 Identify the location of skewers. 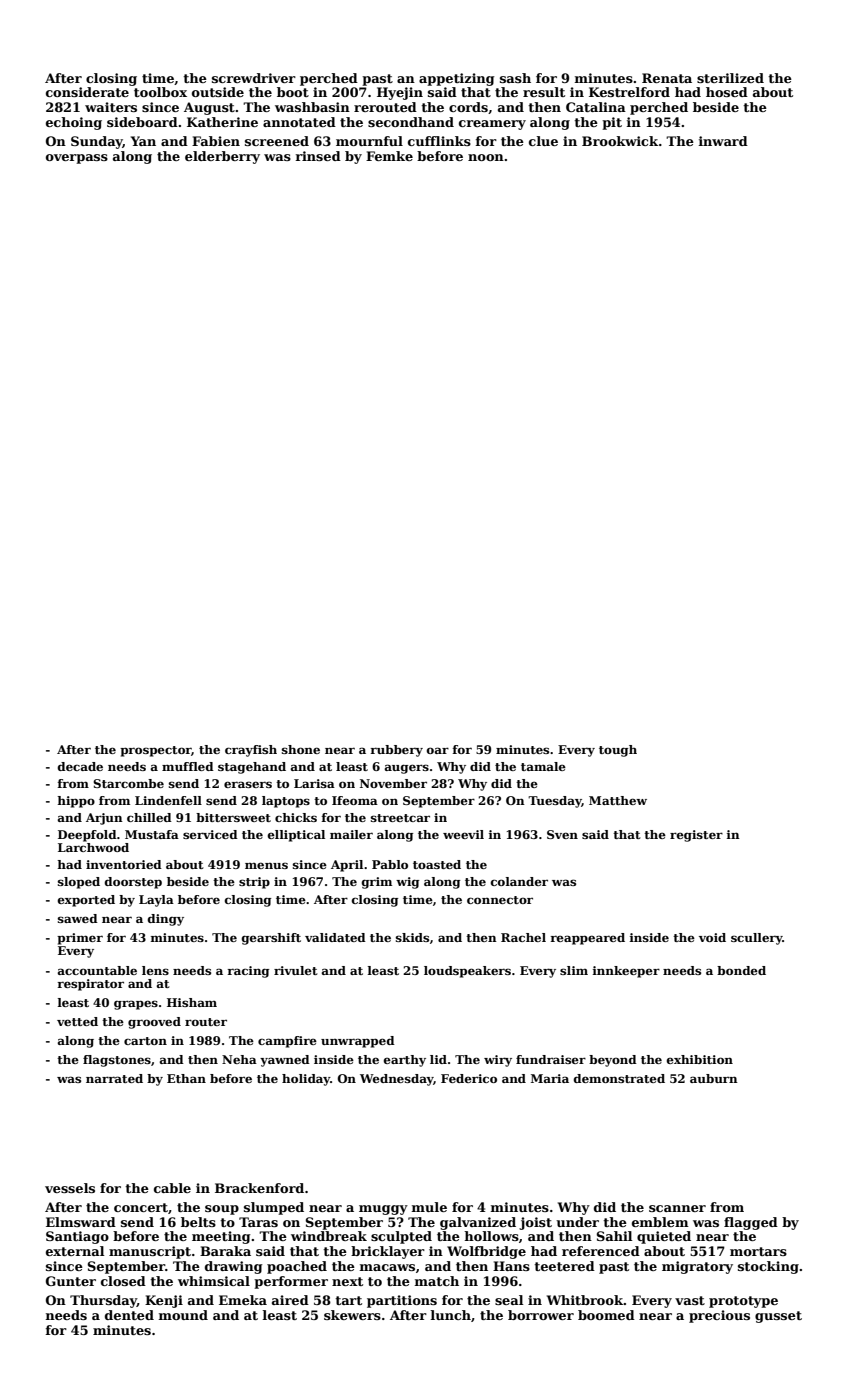
(352, 1315).
